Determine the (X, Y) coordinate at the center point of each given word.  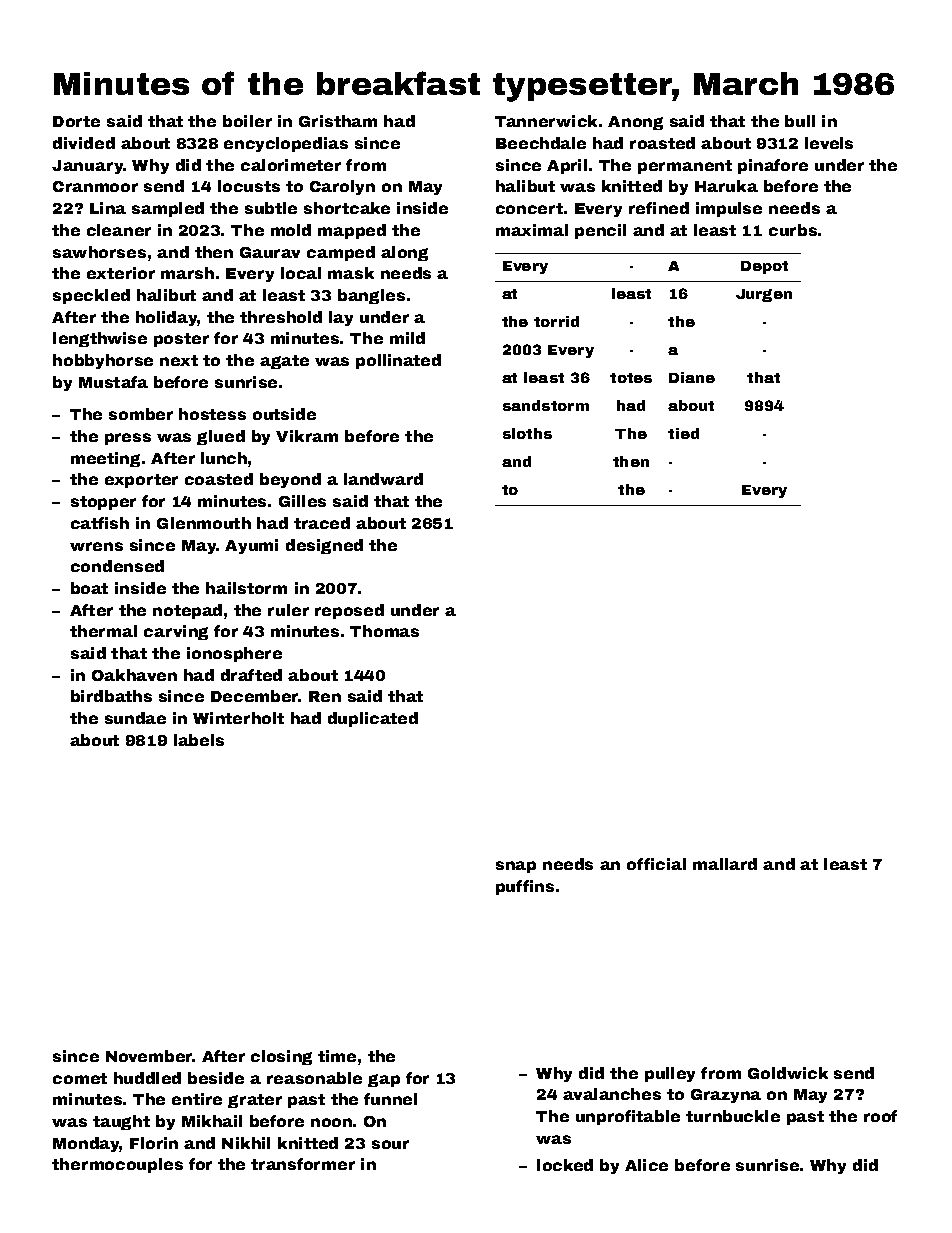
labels (199, 740)
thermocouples (117, 1165)
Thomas (384, 631)
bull (800, 121)
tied (683, 433)
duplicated (373, 719)
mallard (725, 864)
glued (221, 437)
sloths (527, 433)
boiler (247, 121)
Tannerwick (546, 121)
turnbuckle (733, 1116)
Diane (692, 377)
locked (565, 1165)
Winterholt (238, 718)
